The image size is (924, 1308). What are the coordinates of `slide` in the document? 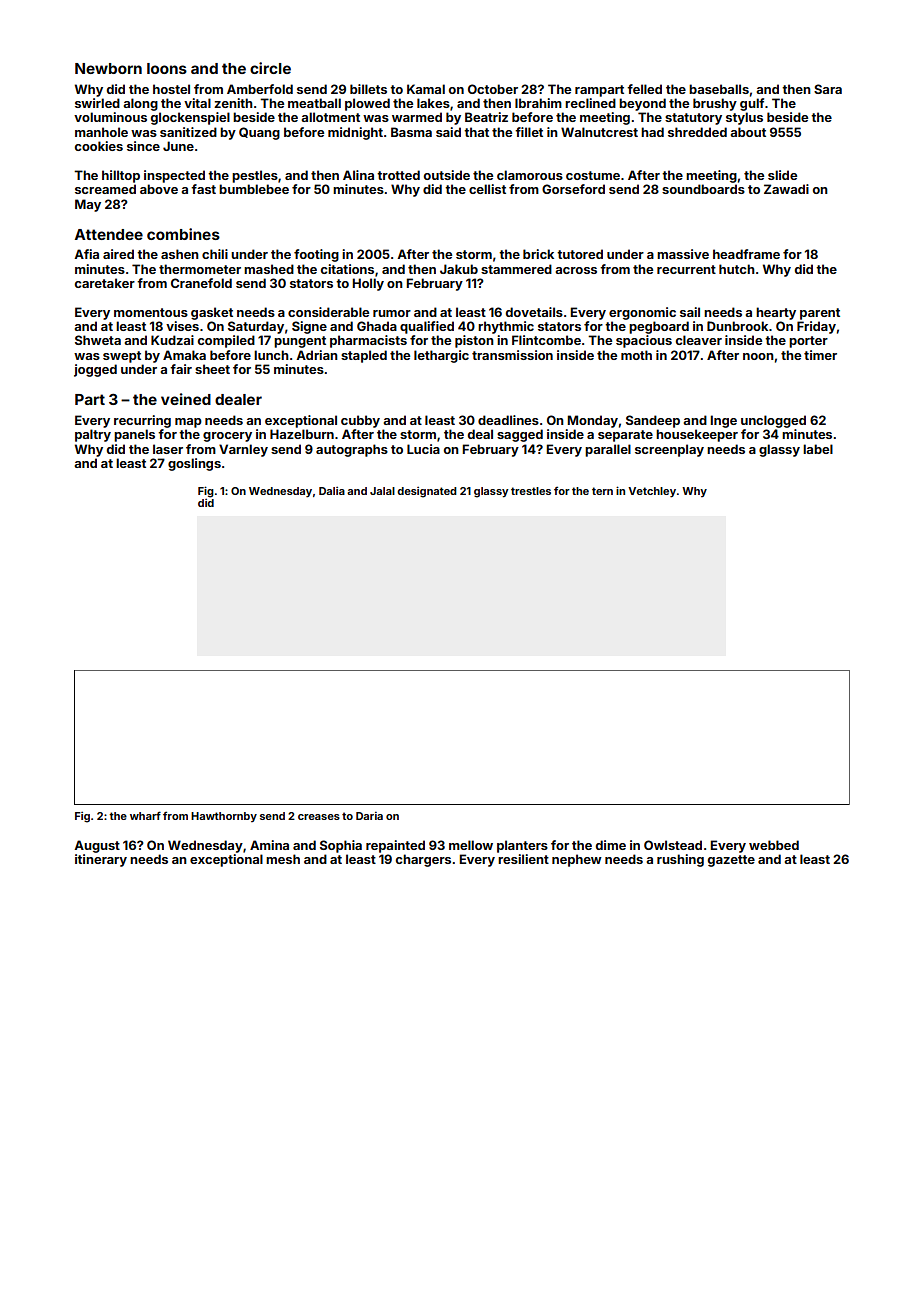 It's located at (782, 175).
